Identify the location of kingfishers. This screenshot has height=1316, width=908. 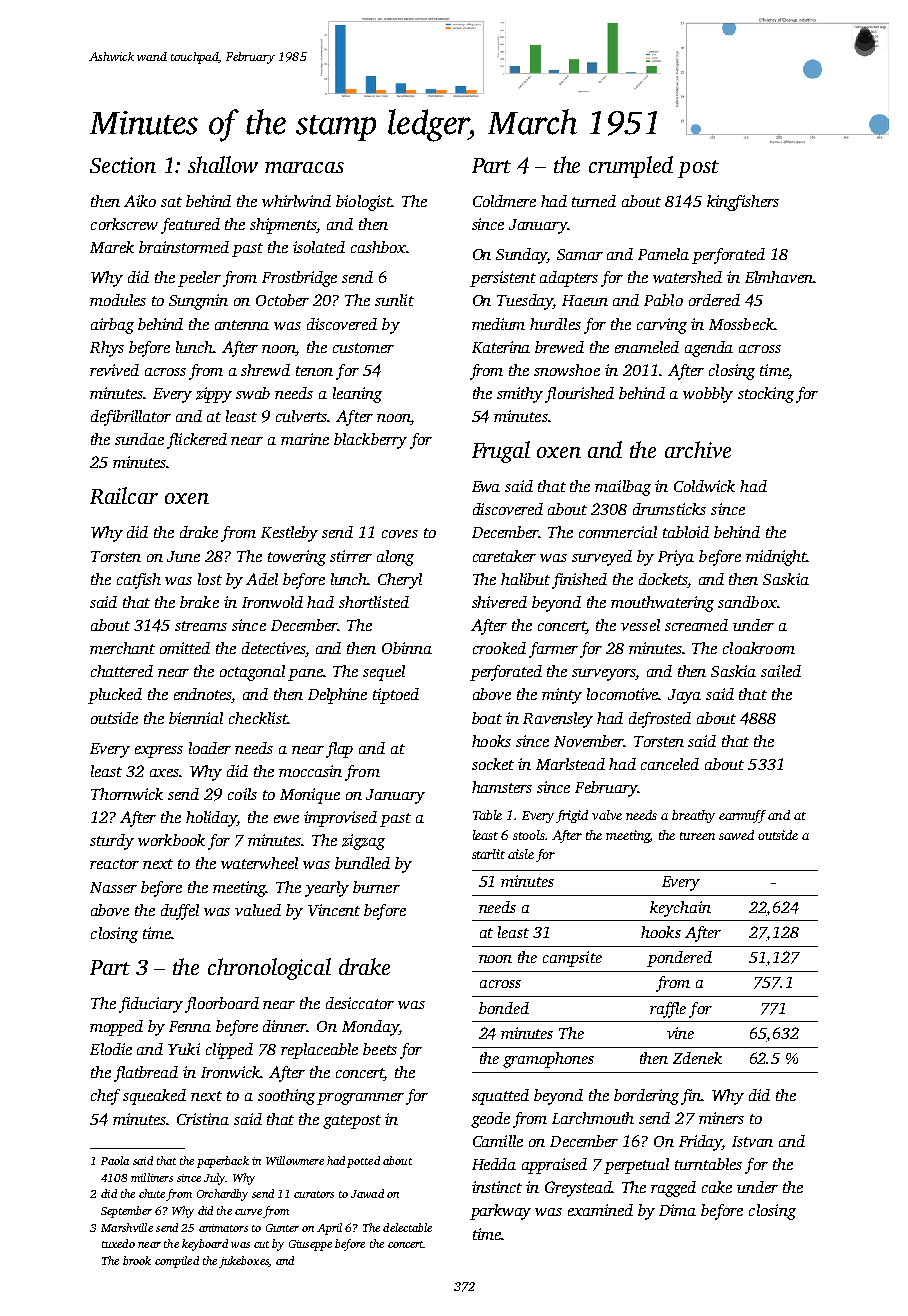
(743, 203).
